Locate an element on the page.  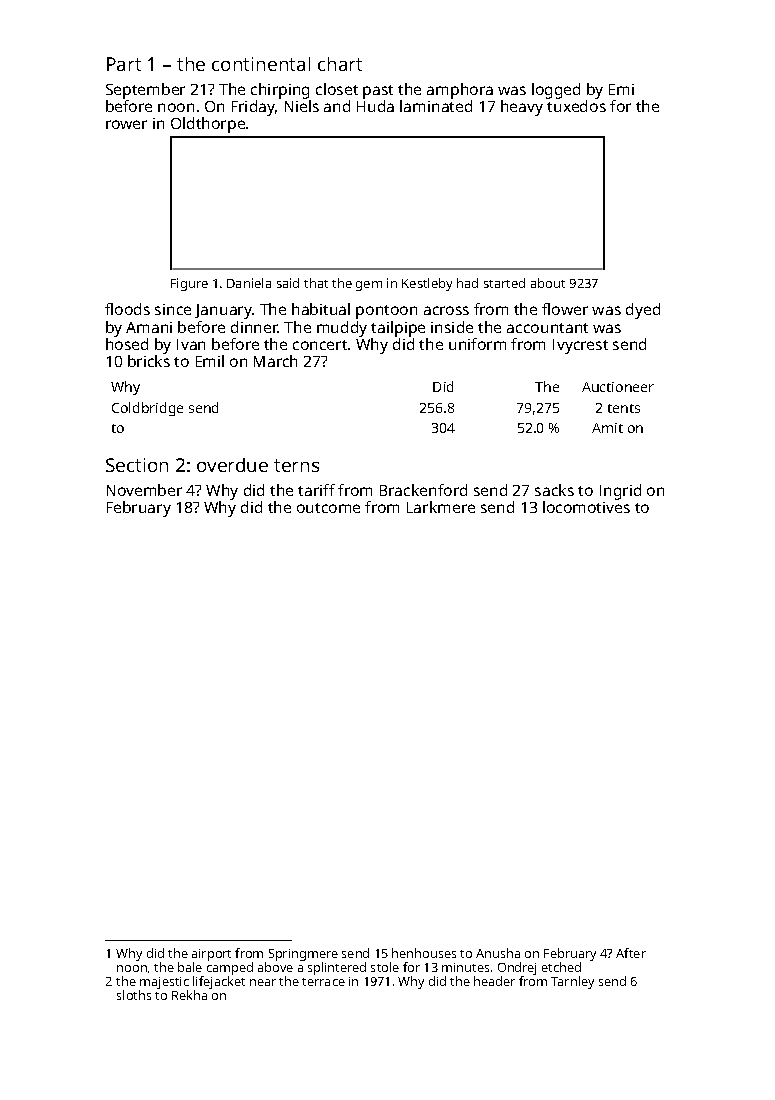
November is located at coordinates (144, 490).
